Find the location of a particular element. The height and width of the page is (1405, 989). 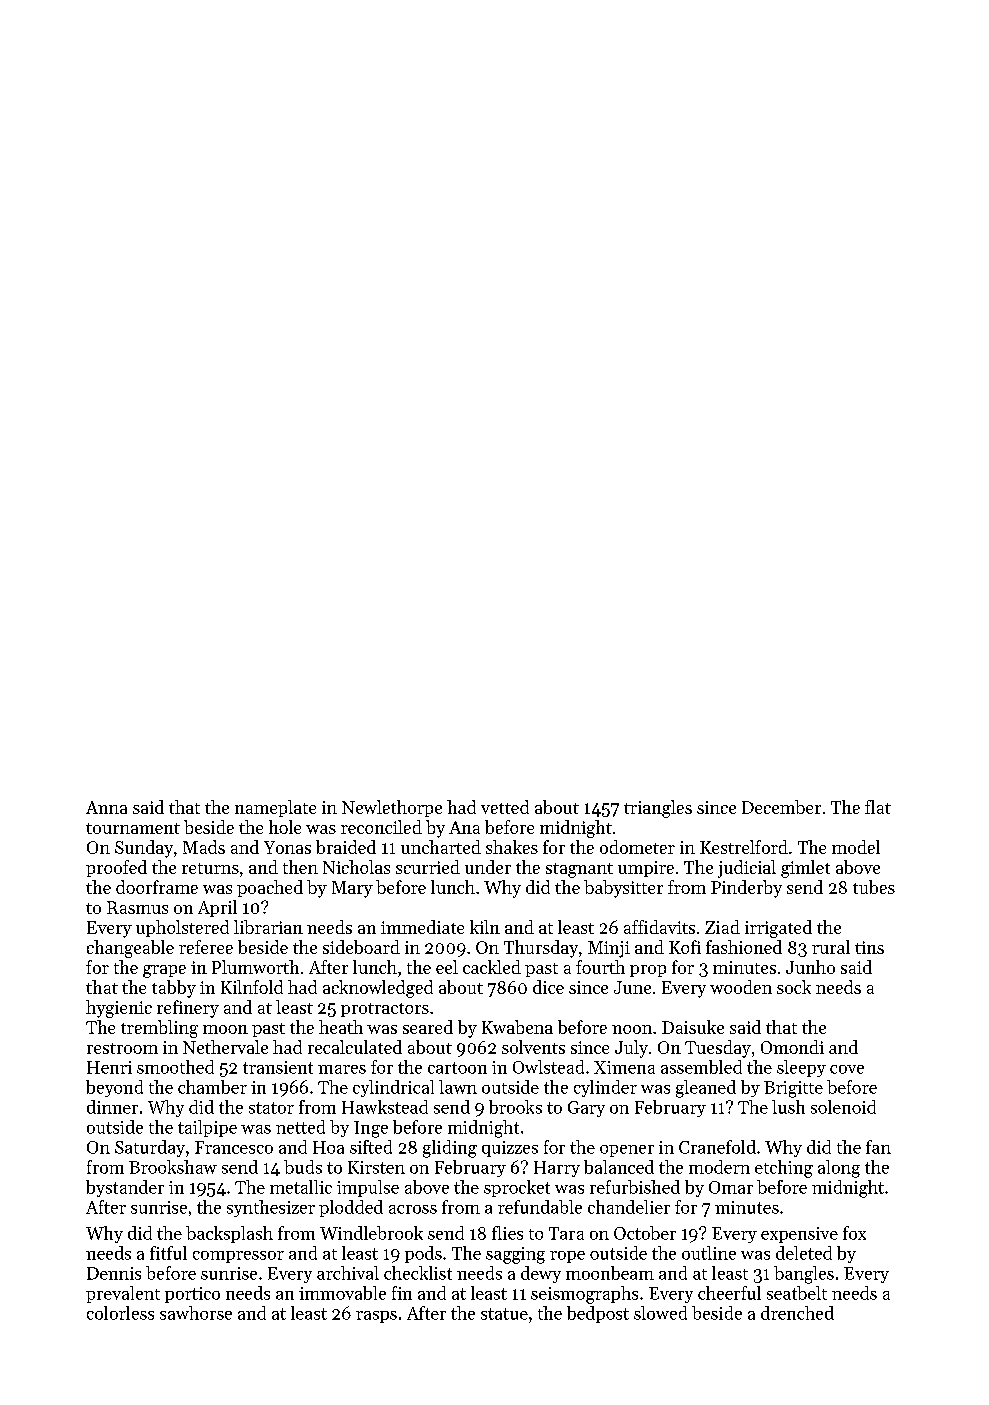

dice is located at coordinates (548, 987).
